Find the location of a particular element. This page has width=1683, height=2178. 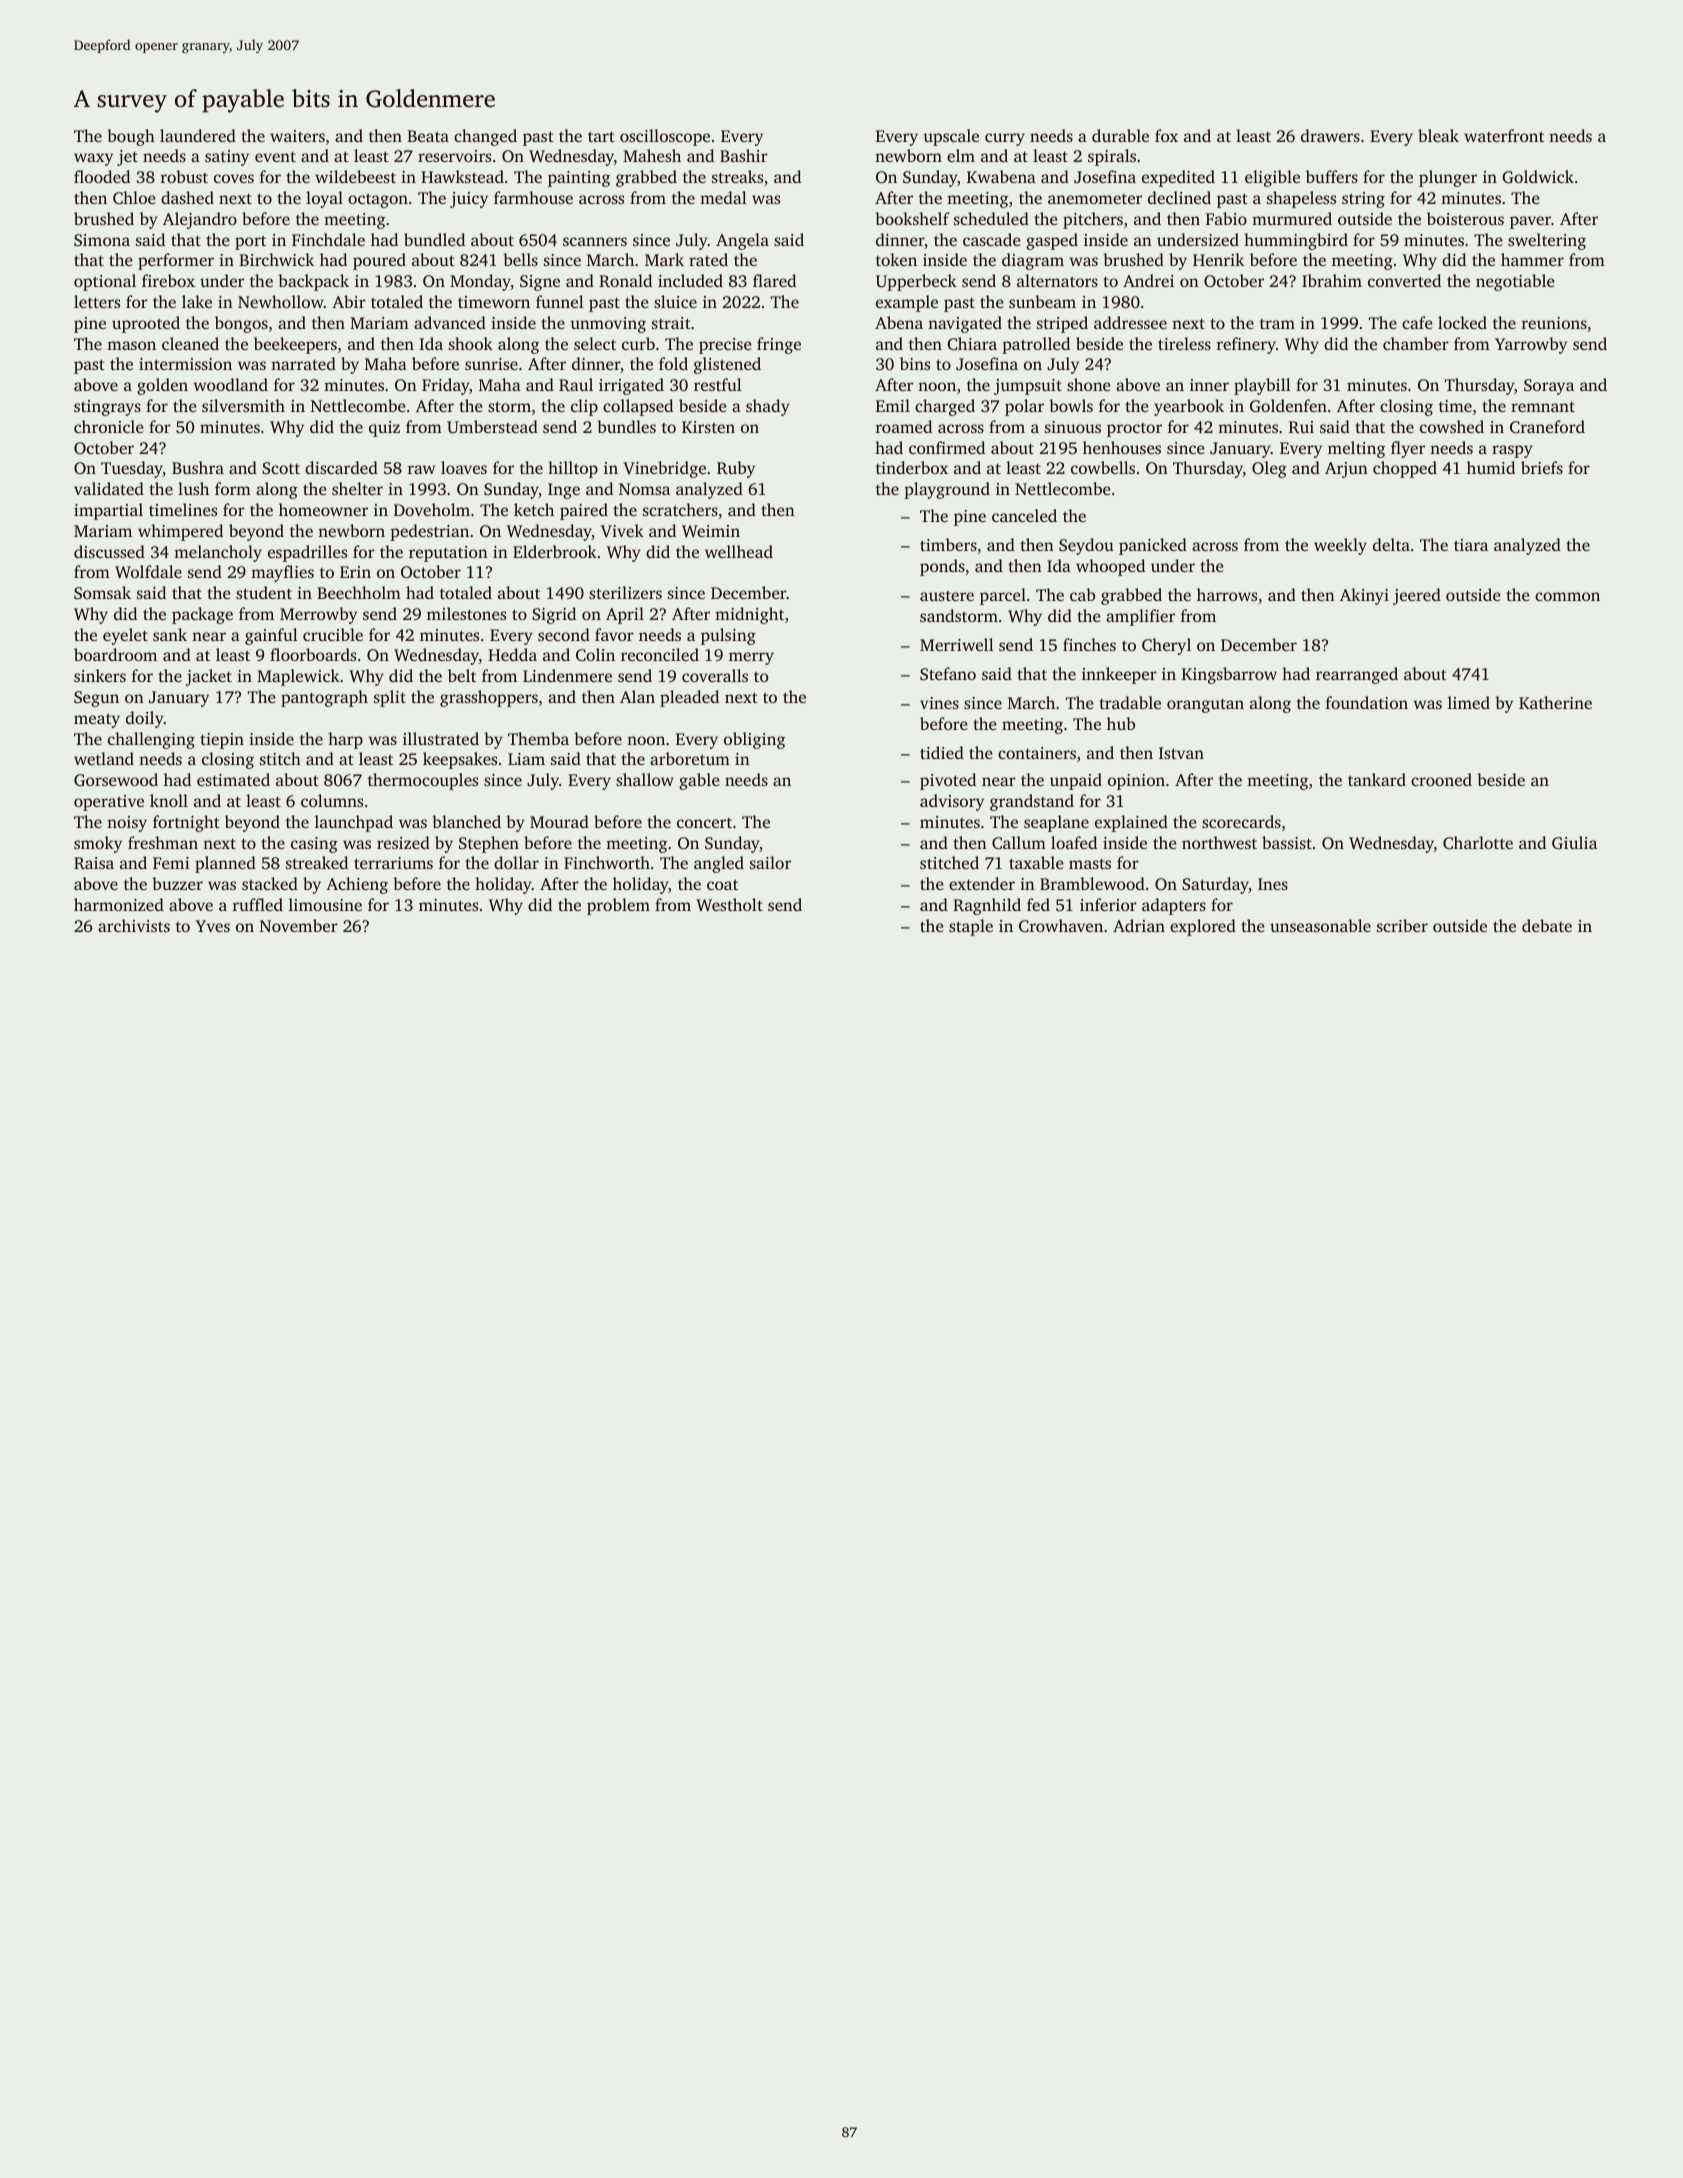

problem is located at coordinates (618, 906).
